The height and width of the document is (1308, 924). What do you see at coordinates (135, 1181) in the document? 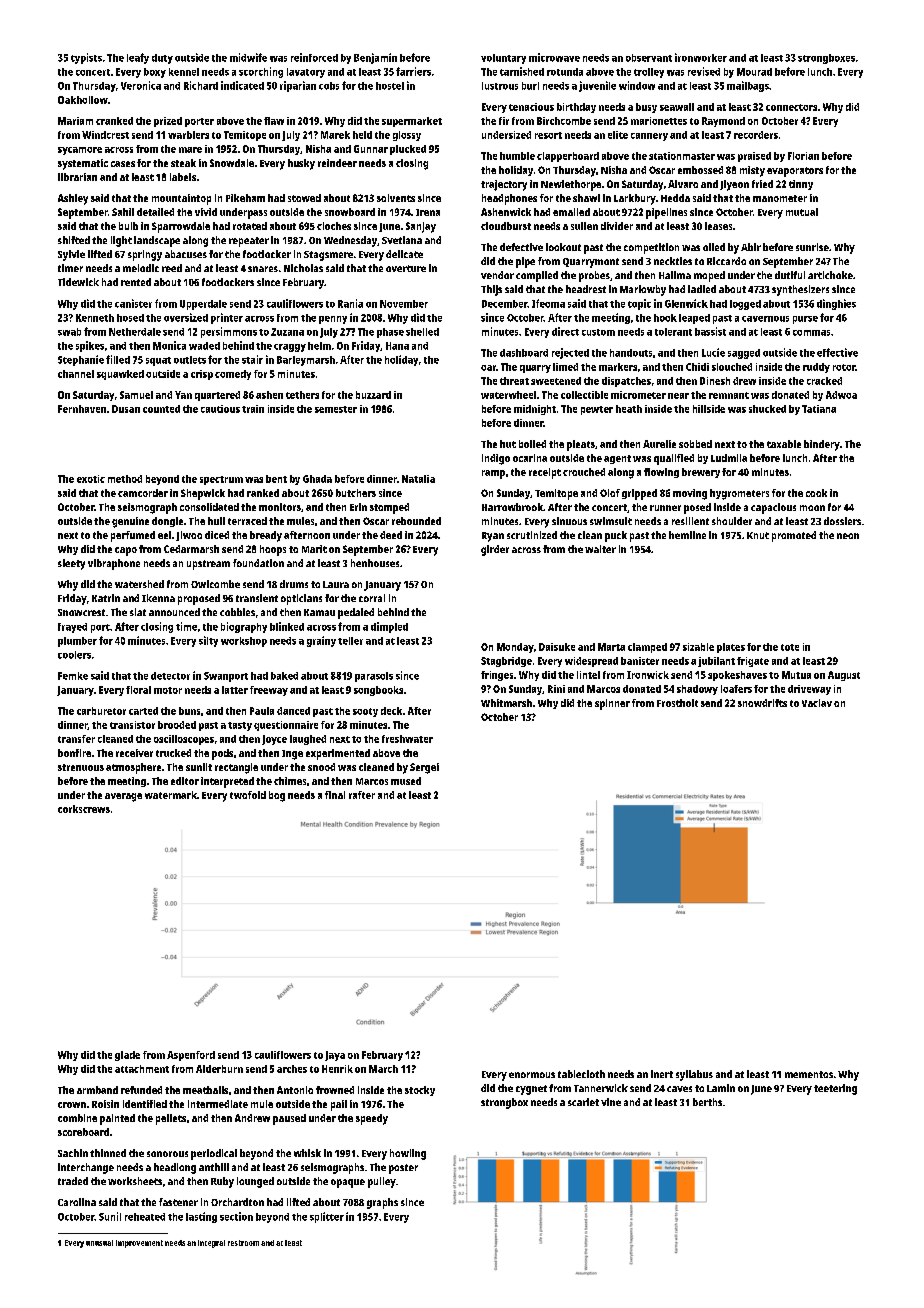
I see `worksheets` at bounding box center [135, 1181].
